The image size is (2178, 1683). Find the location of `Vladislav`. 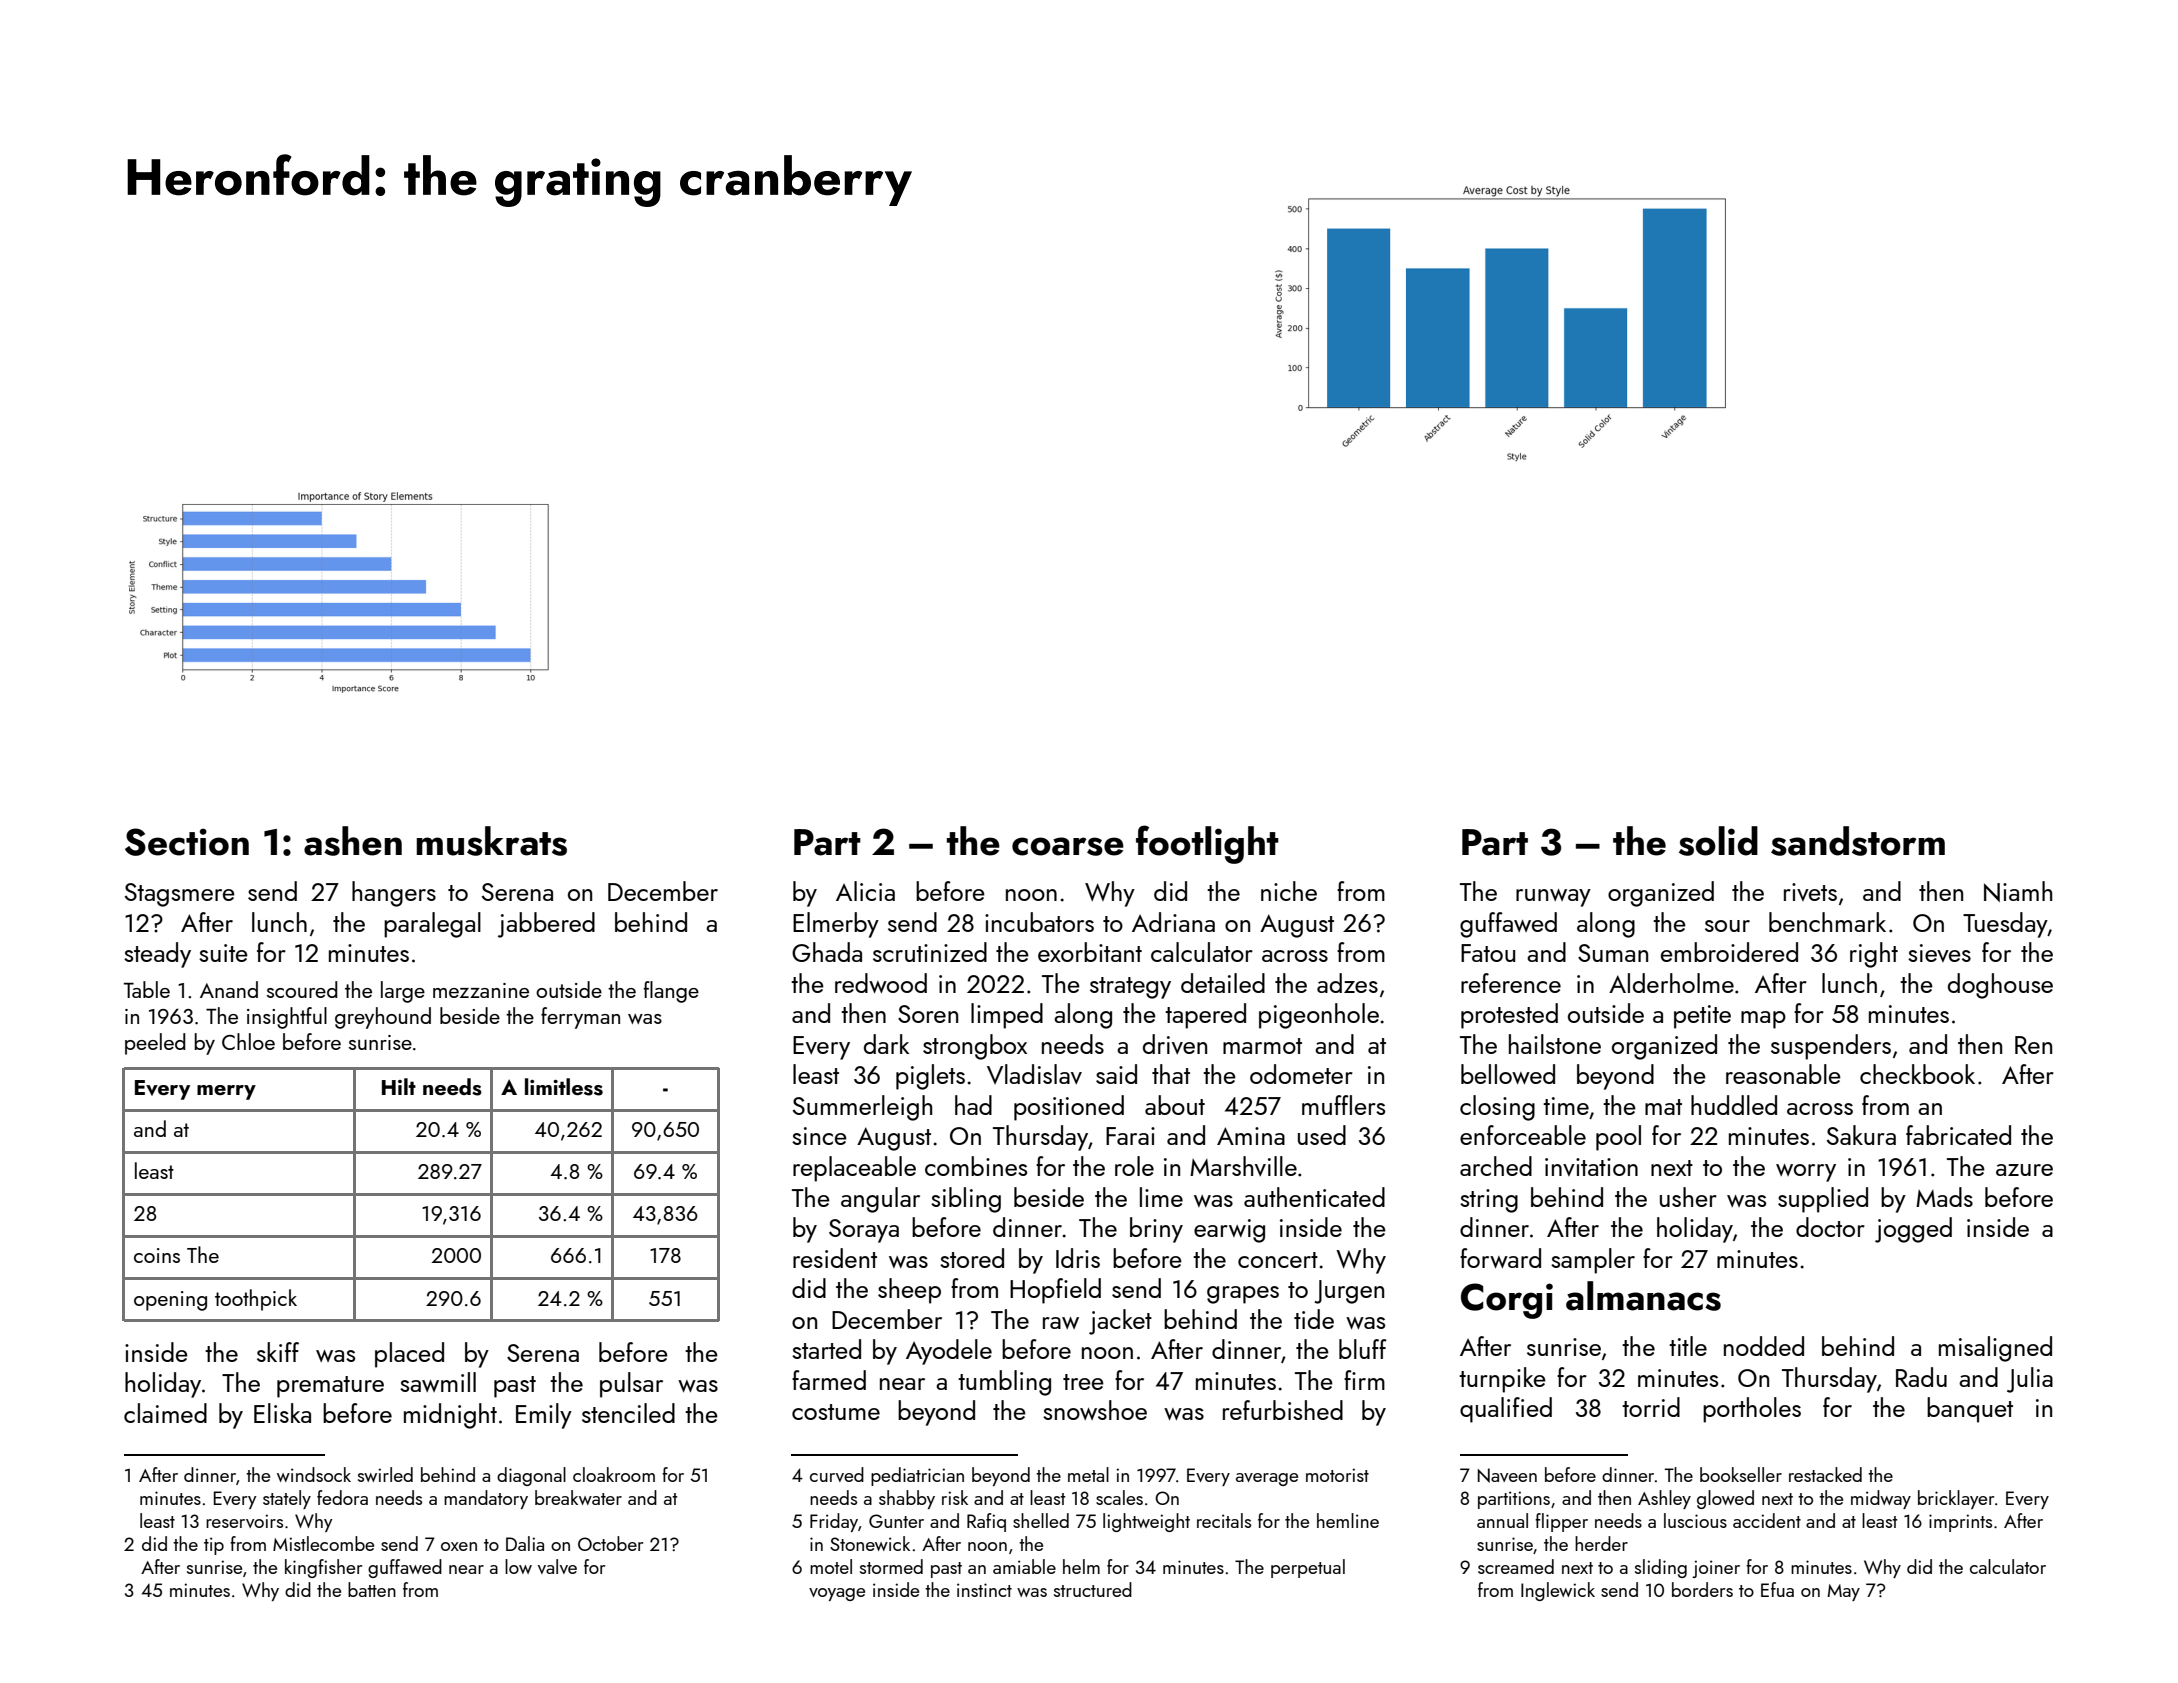

Vladislav is located at coordinates (1034, 1074).
